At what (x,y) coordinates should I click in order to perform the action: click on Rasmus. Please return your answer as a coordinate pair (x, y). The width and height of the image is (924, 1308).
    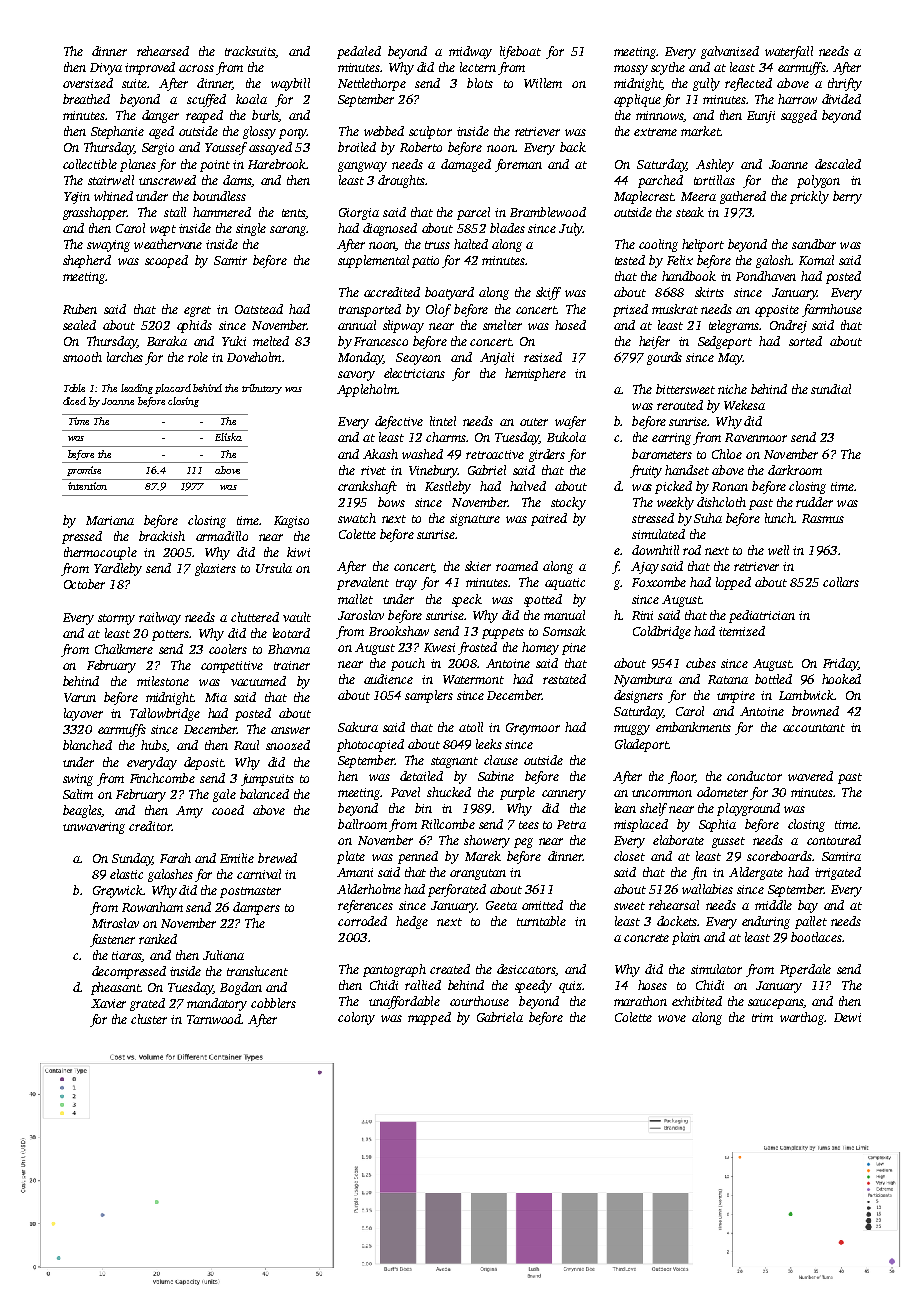
    Looking at the image, I should click on (823, 518).
